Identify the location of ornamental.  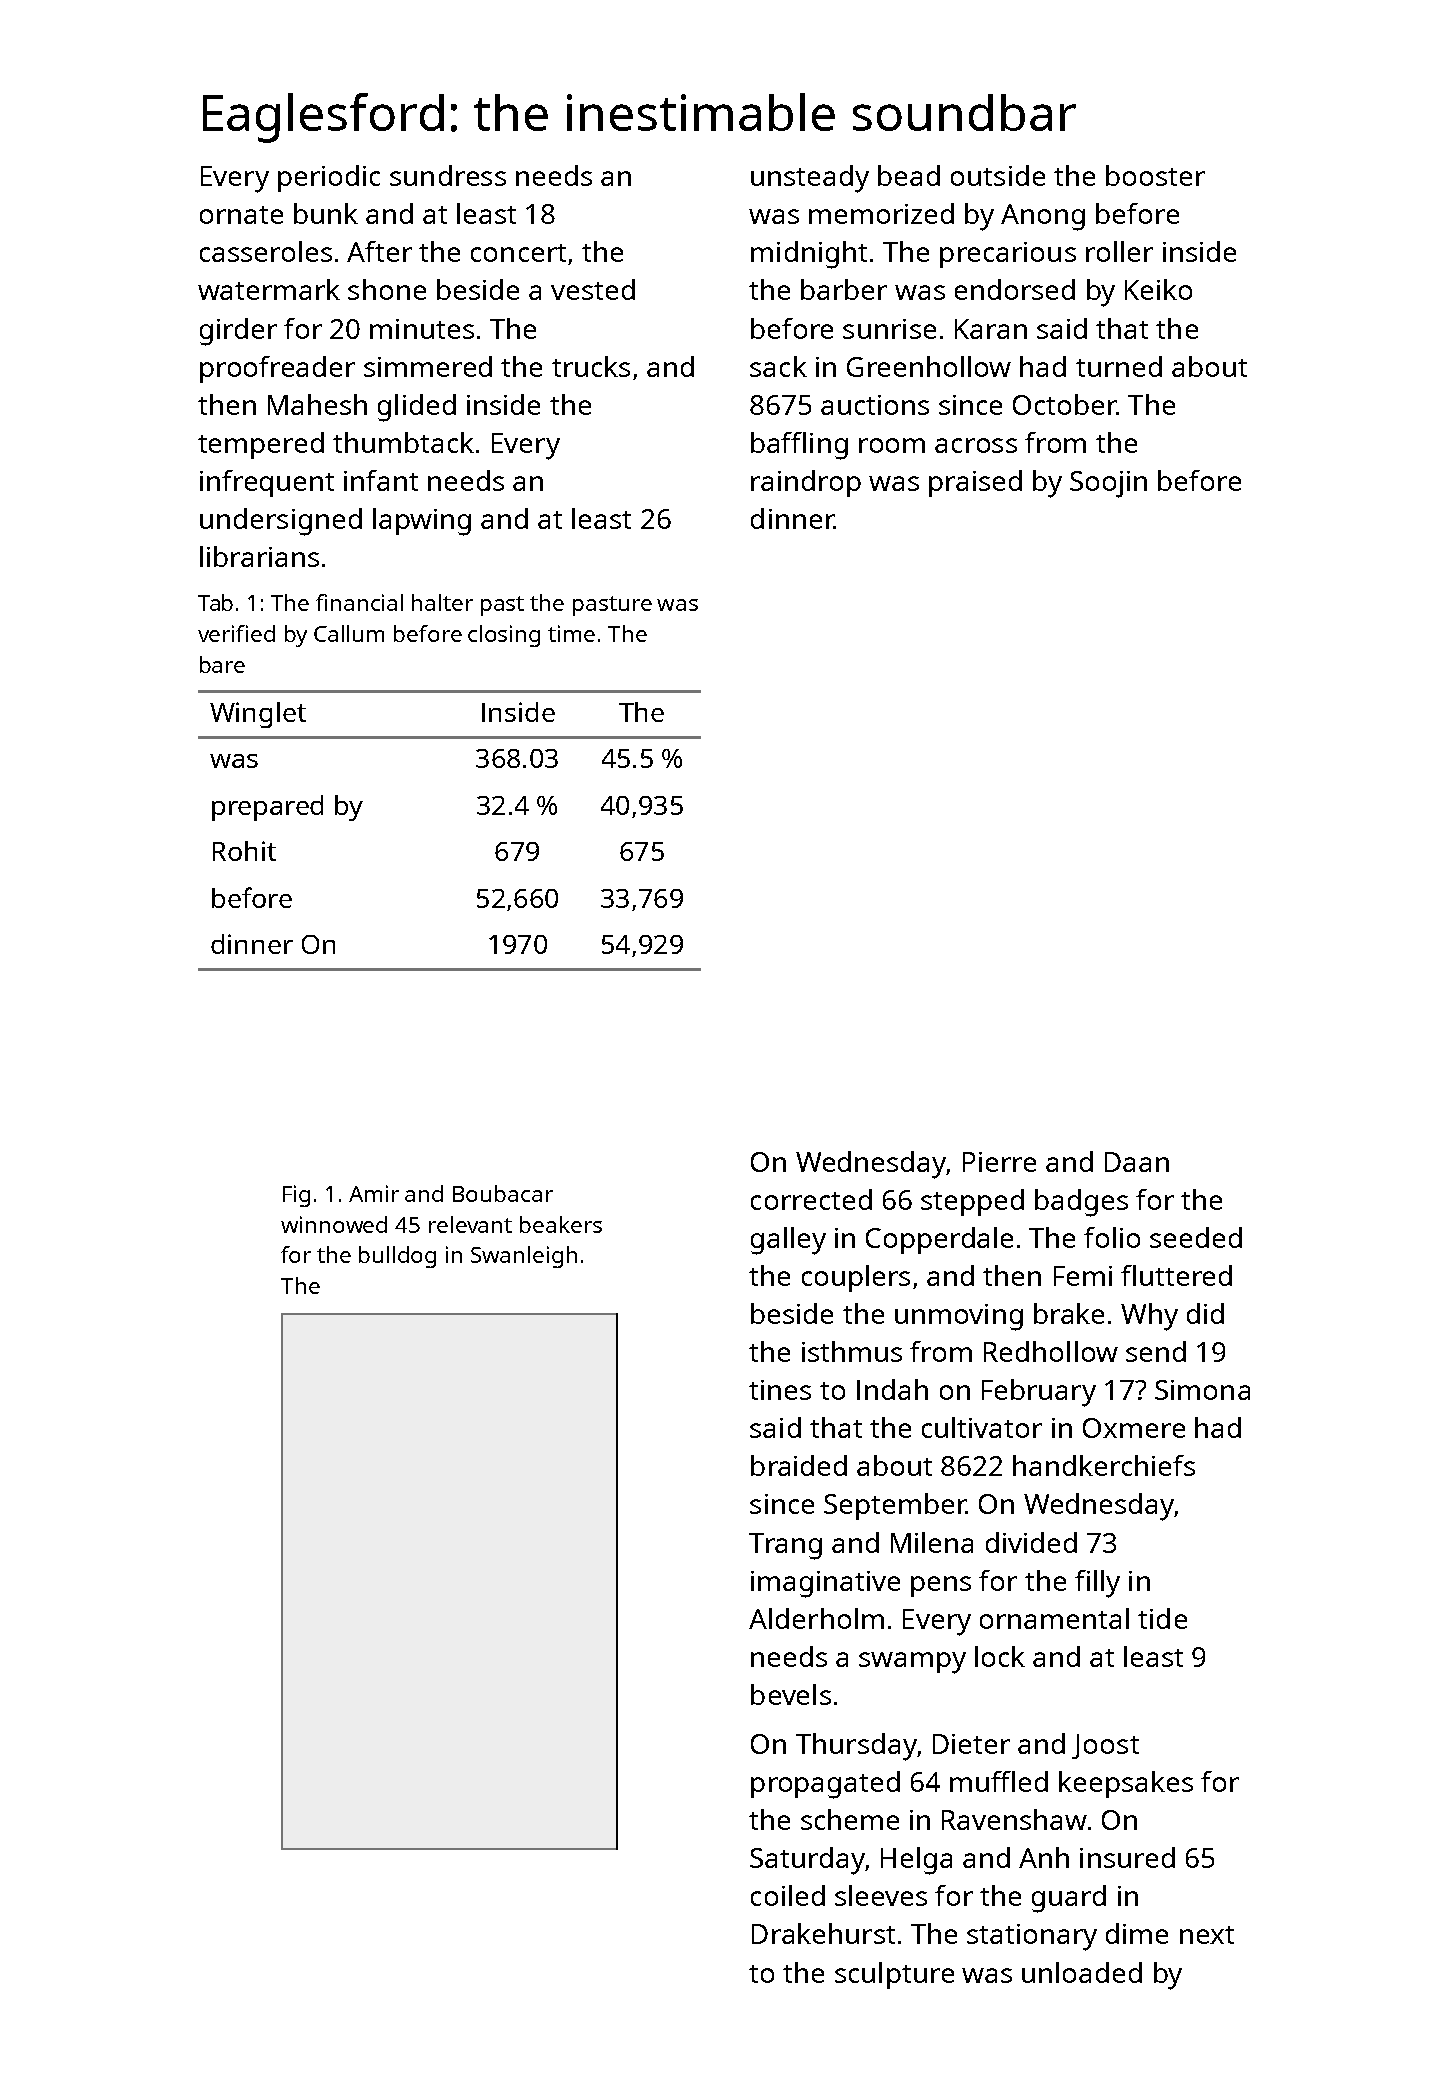
(1054, 1618).
